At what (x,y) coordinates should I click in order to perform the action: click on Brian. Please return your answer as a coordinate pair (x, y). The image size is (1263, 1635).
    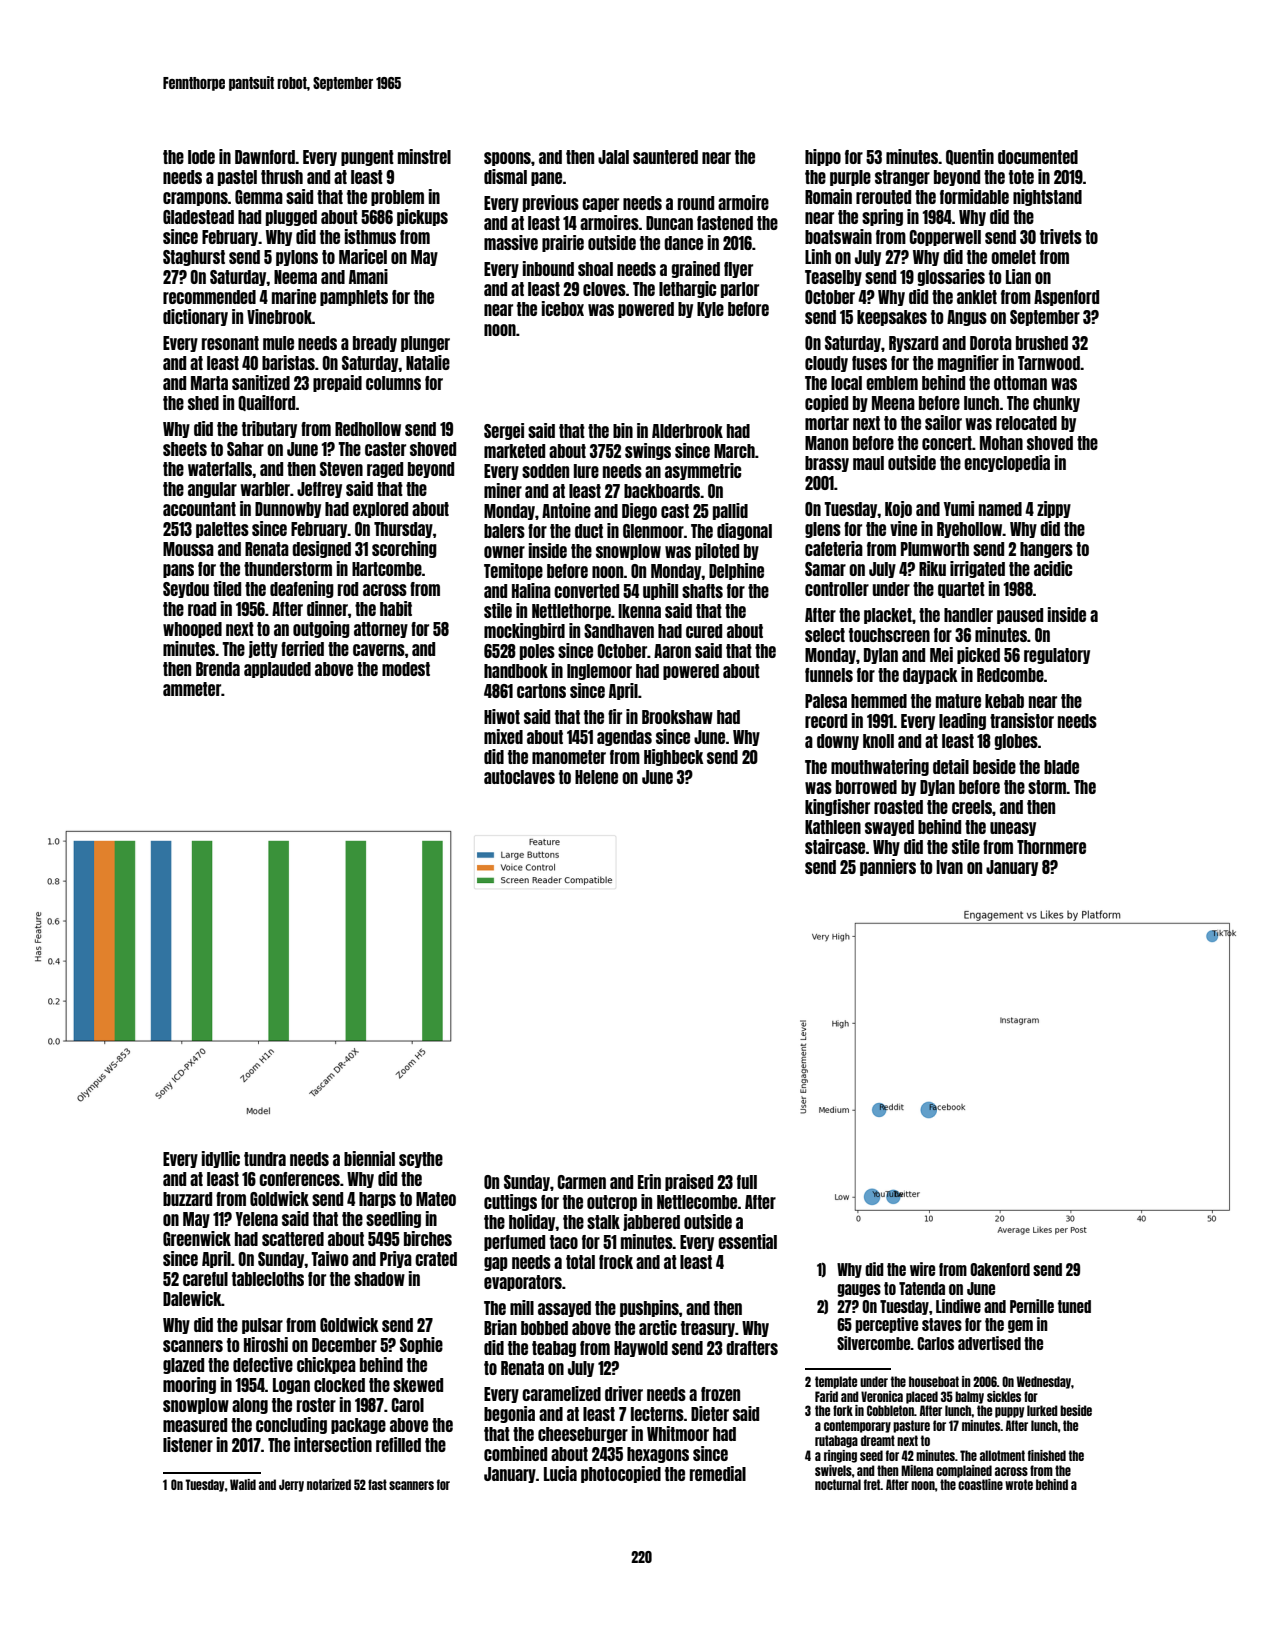
    Looking at the image, I should click on (500, 1327).
